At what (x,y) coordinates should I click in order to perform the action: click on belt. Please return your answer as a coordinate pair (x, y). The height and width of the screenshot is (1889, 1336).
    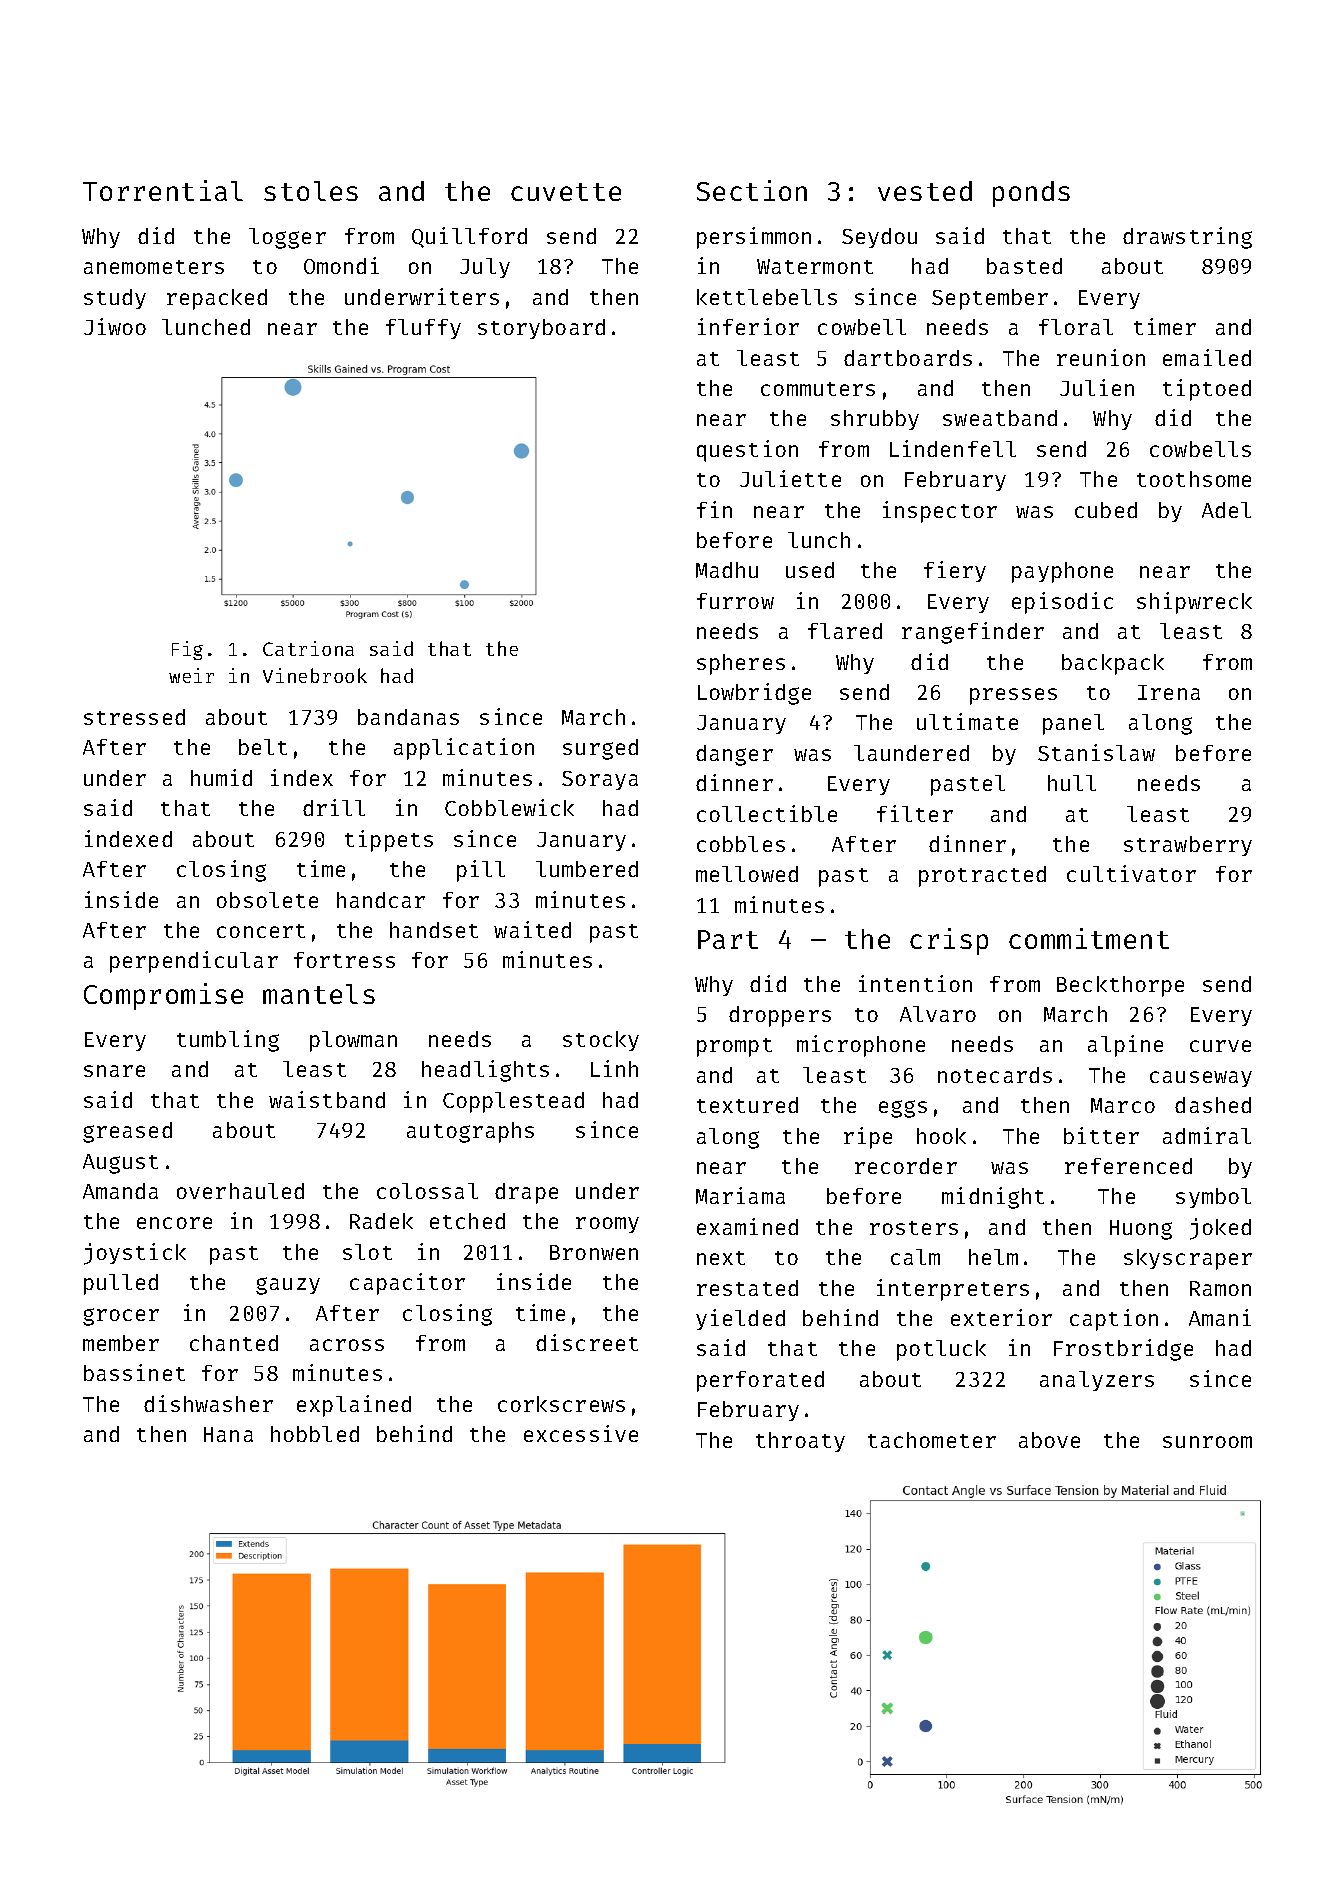
    Looking at the image, I should click on (263, 747).
